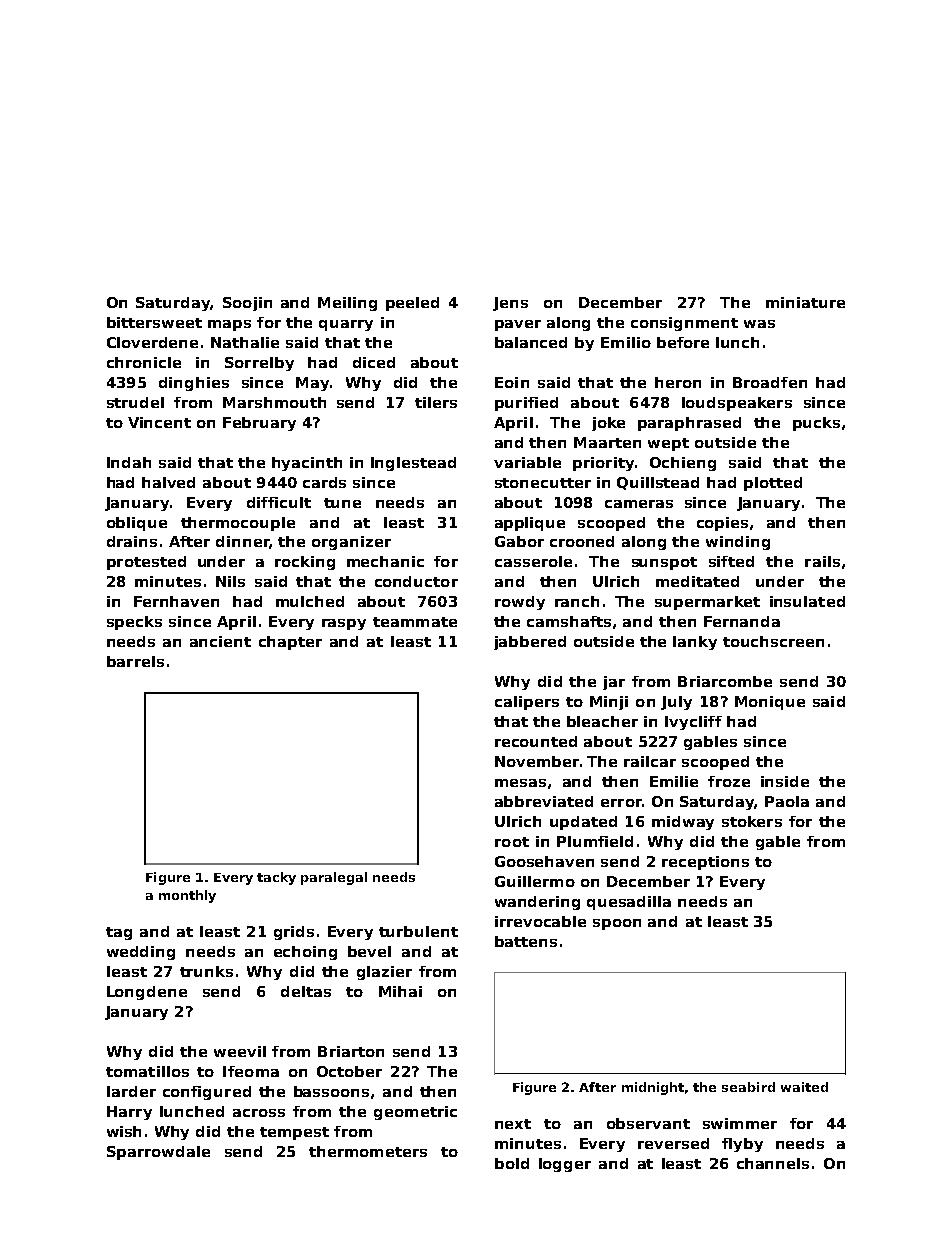  What do you see at coordinates (307, 464) in the page?
I see `hyacinth` at bounding box center [307, 464].
